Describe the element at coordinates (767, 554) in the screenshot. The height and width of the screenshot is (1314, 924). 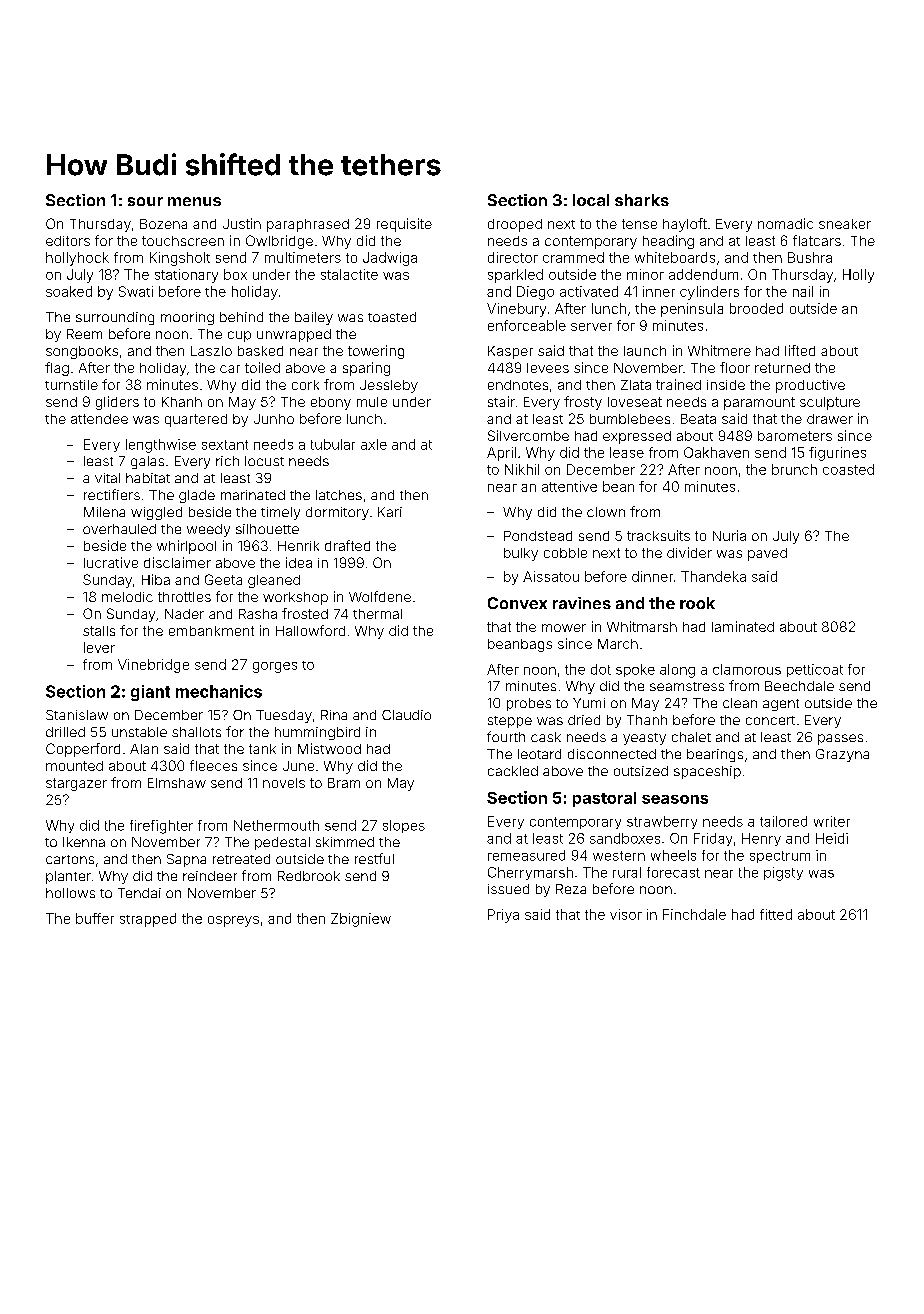
I see `paved` at that location.
